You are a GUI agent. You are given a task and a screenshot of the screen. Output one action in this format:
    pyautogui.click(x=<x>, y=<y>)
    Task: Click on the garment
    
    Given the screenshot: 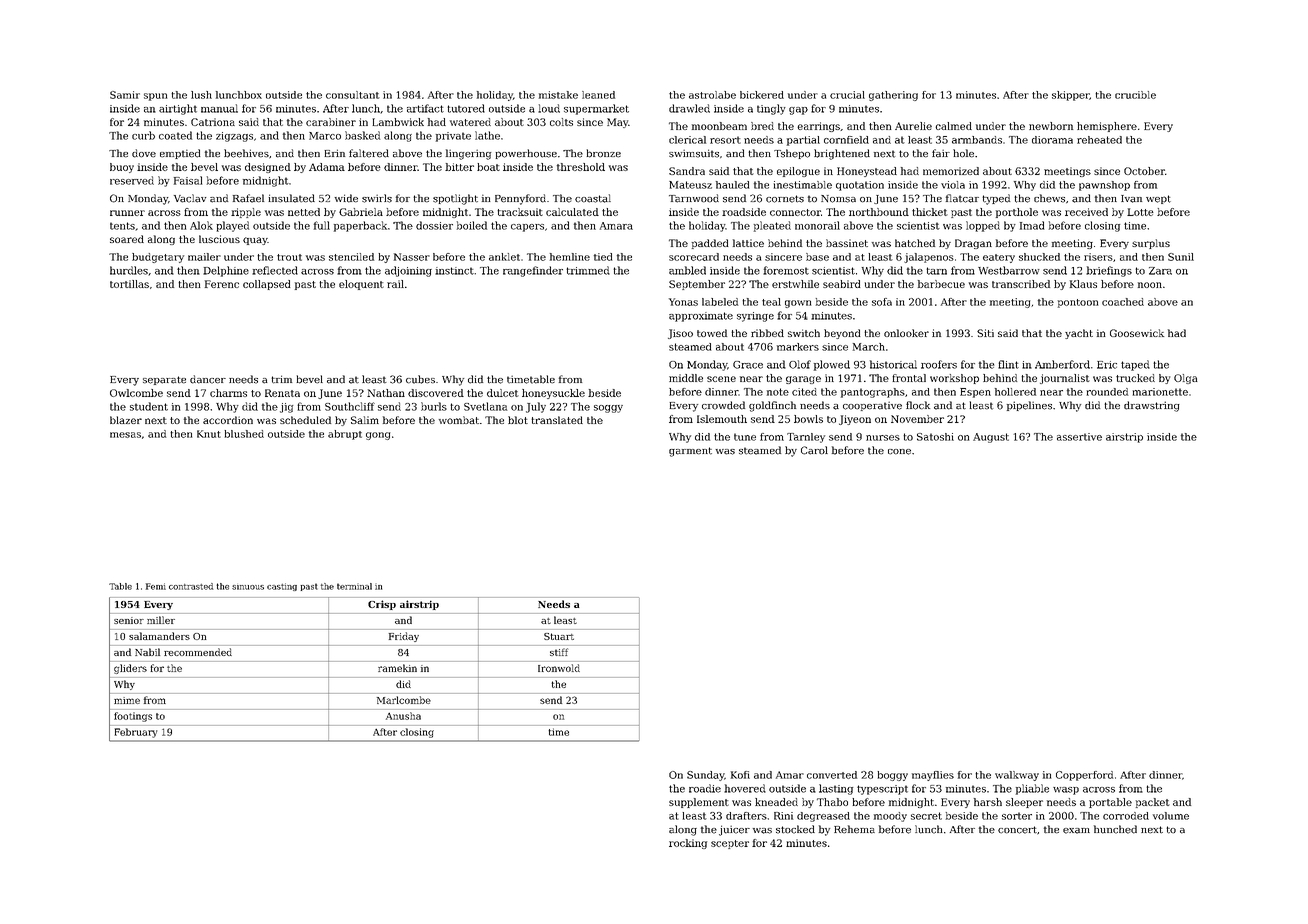 What is the action you would take?
    pyautogui.click(x=690, y=452)
